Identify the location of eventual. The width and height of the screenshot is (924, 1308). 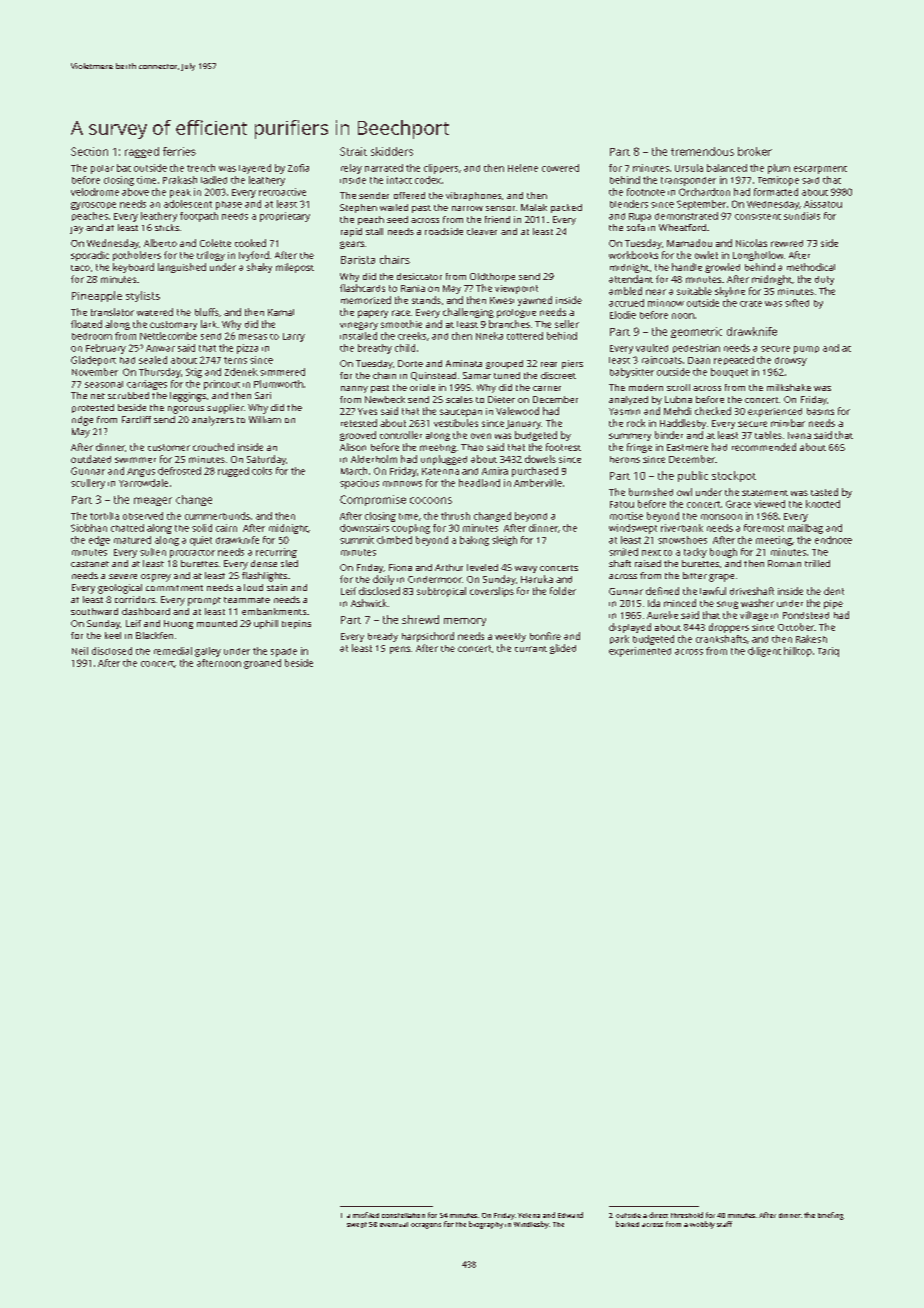
(394, 1224).
